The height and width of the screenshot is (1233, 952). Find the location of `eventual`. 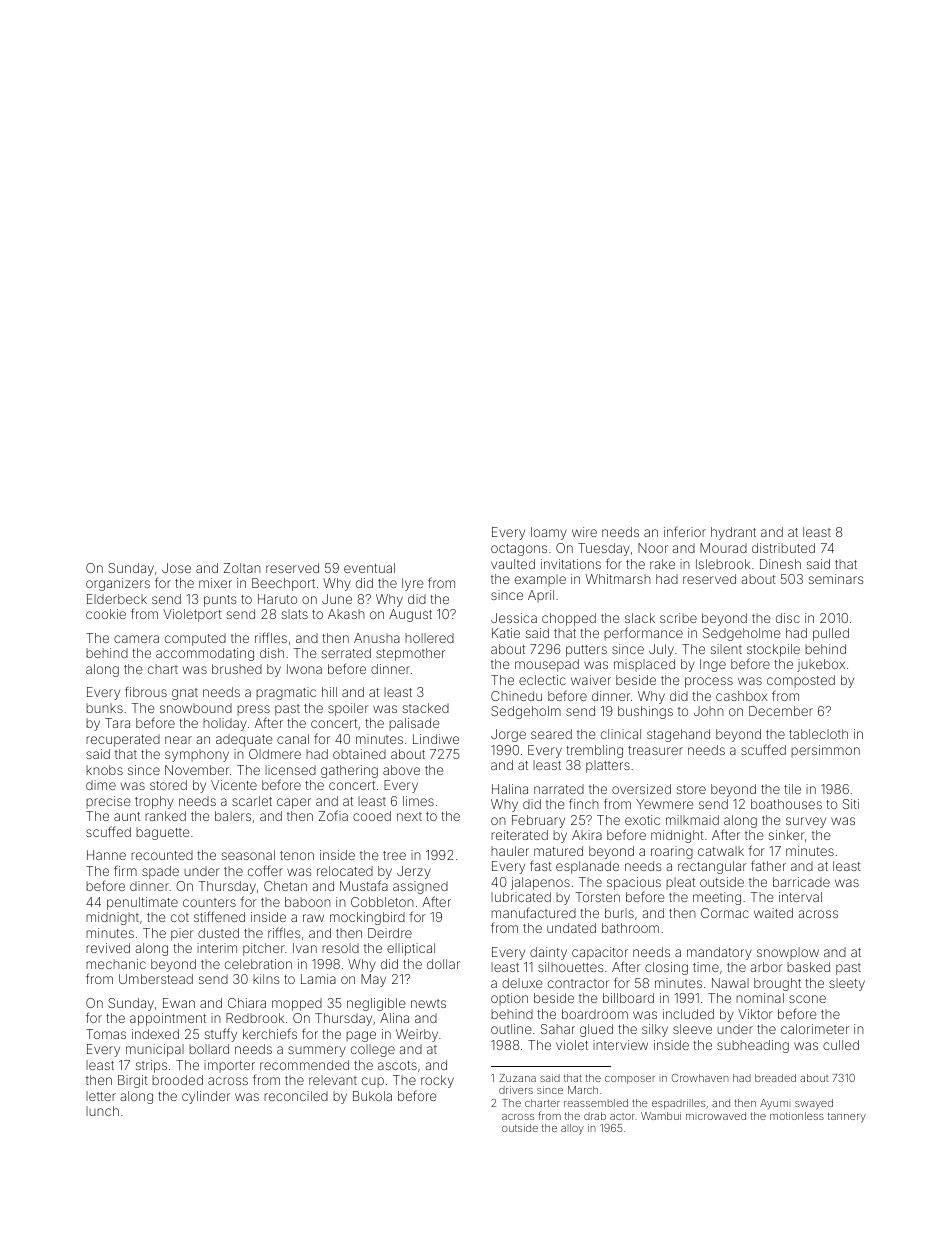

eventual is located at coordinates (369, 568).
